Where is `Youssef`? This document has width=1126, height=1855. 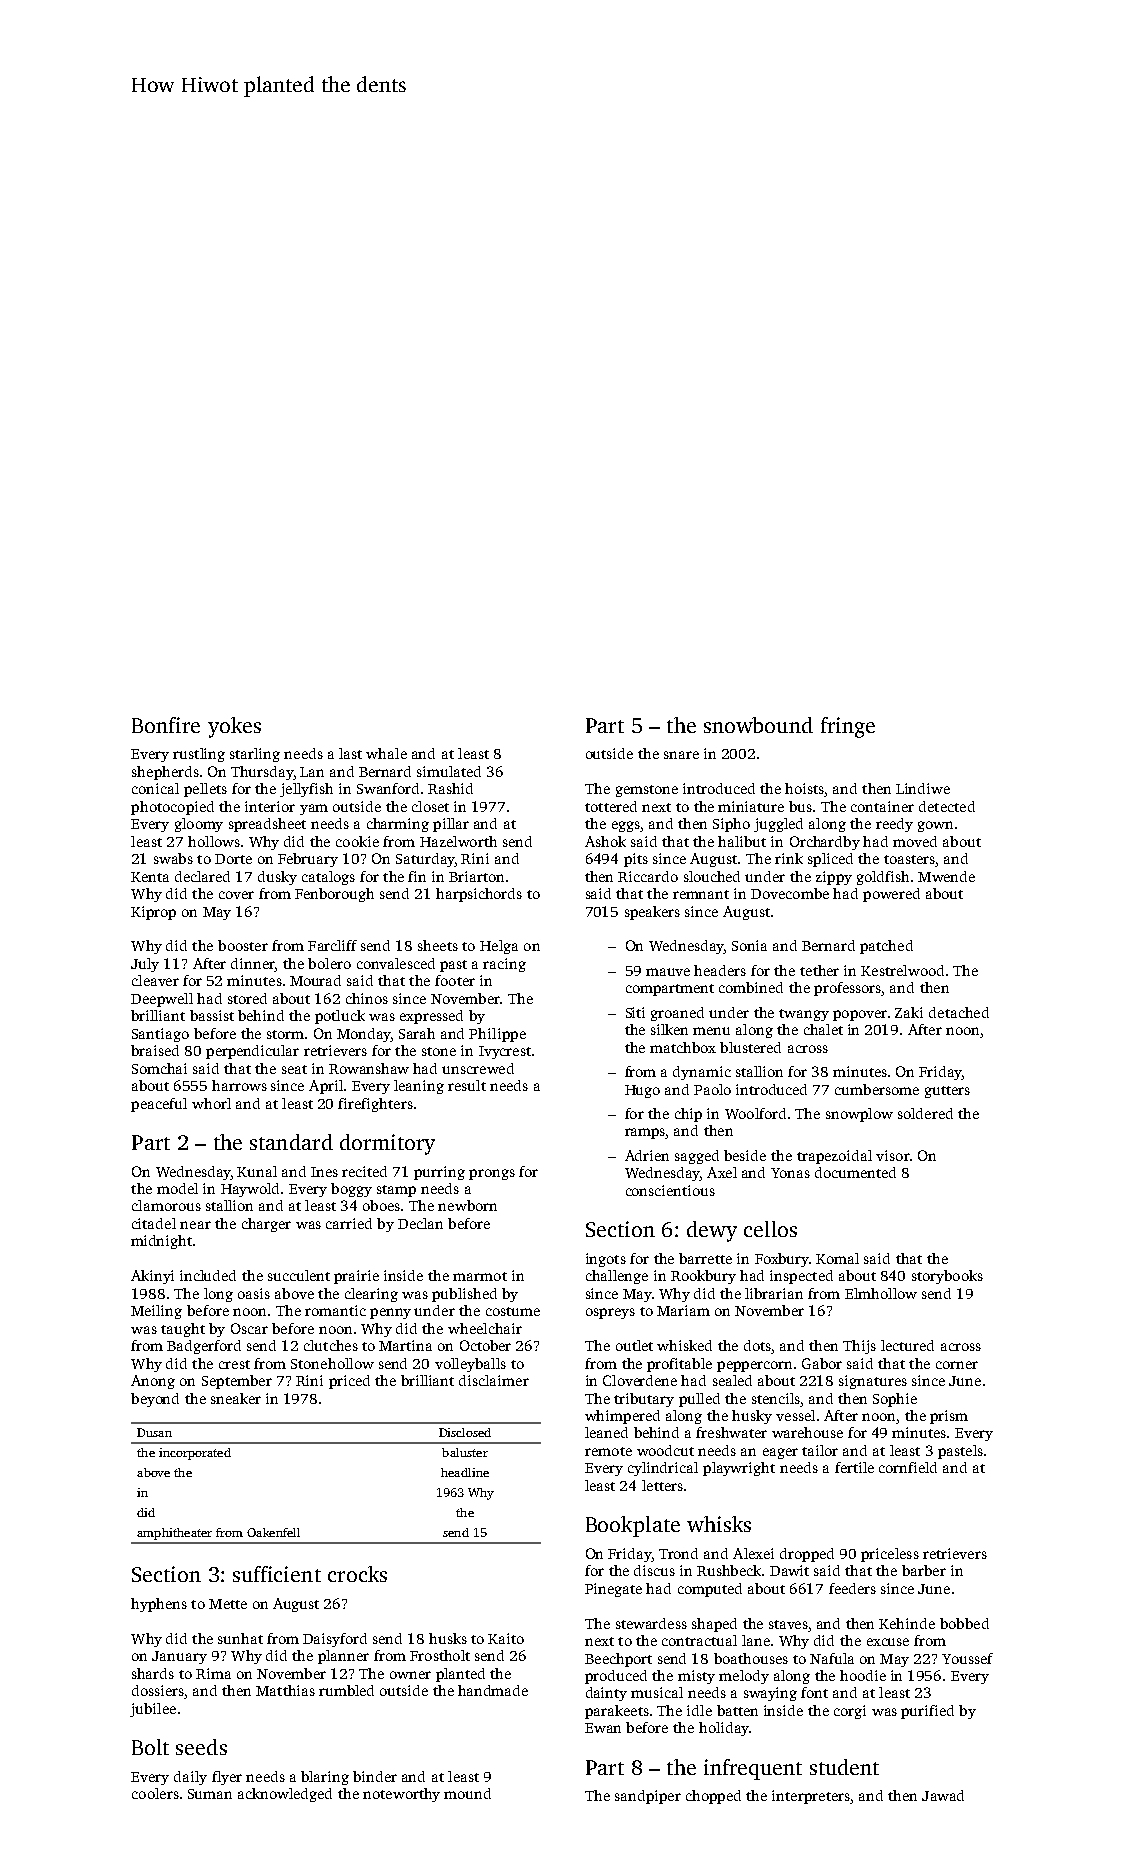
Youssef is located at coordinates (967, 1658).
